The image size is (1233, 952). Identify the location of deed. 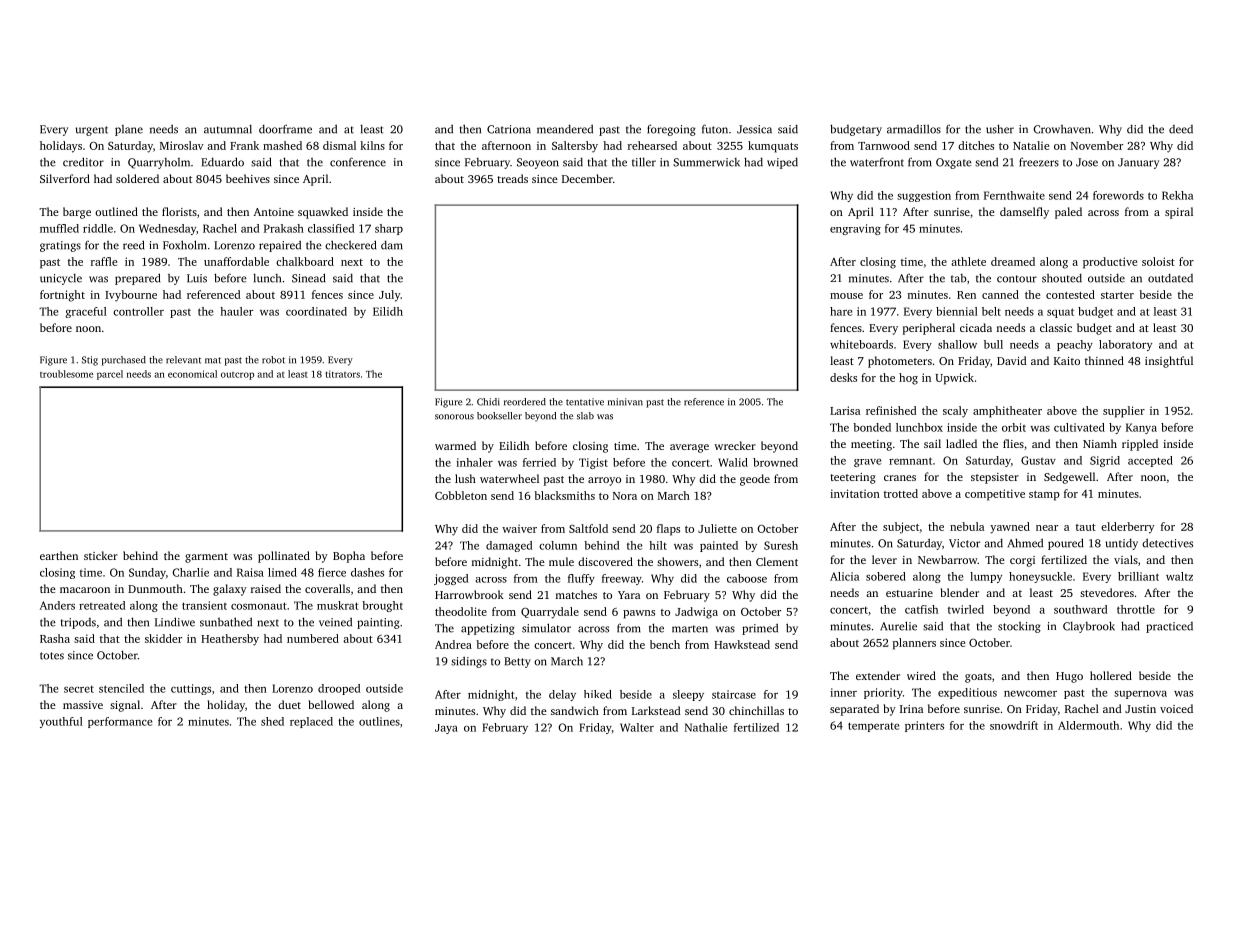
(1181, 129).
